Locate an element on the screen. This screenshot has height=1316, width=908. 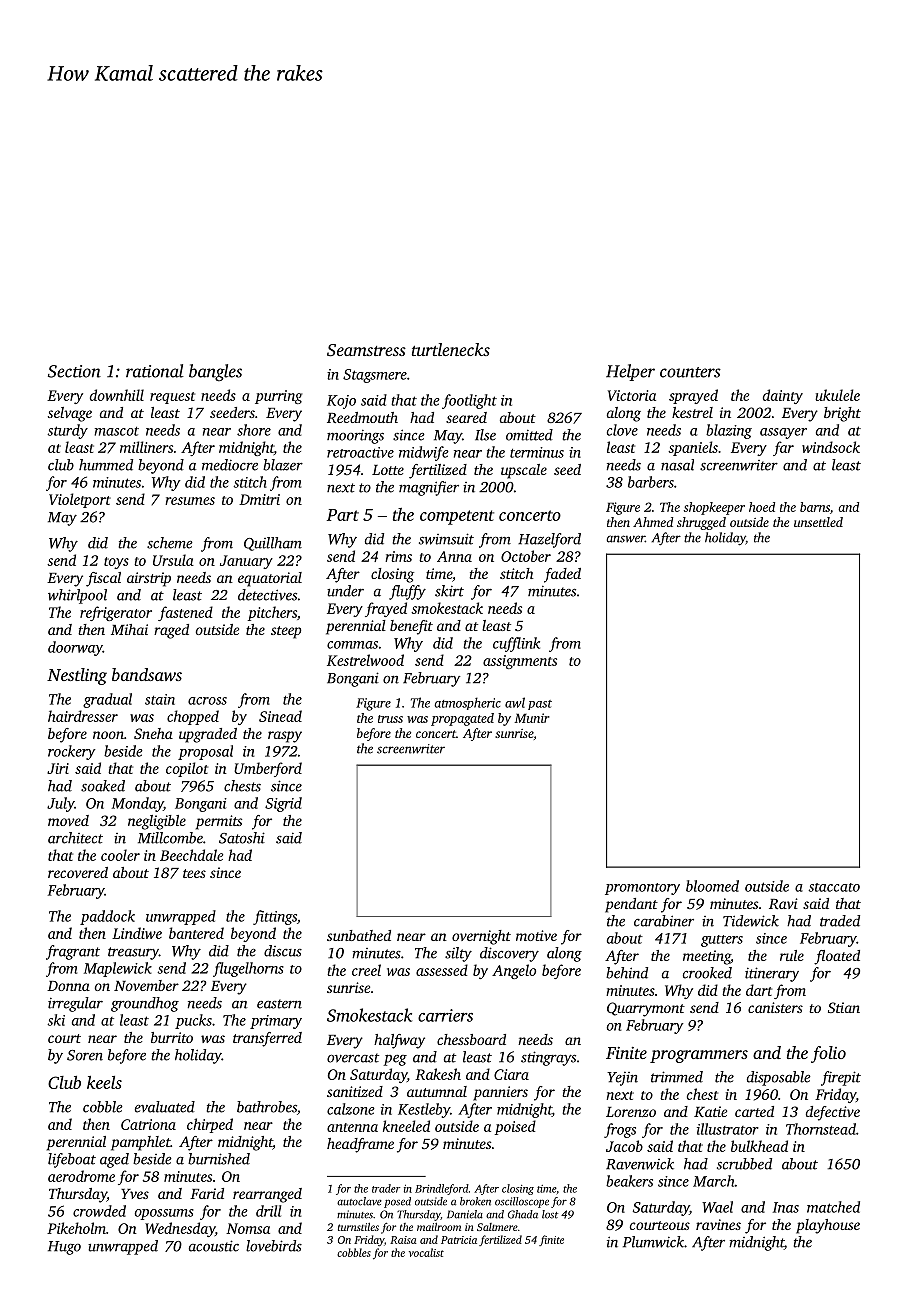
ukulele is located at coordinates (837, 395).
